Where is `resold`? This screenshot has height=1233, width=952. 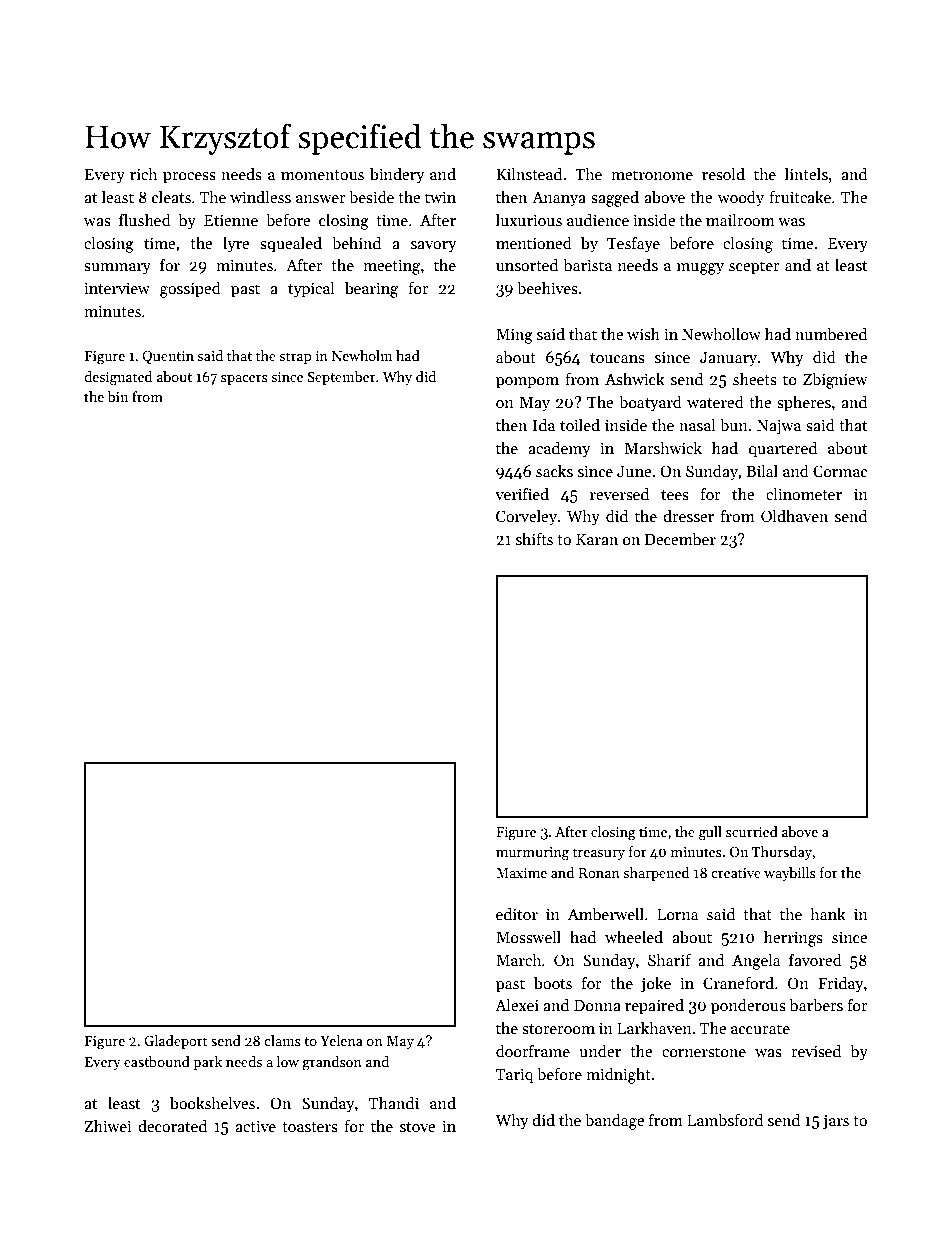 resold is located at coordinates (723, 174).
